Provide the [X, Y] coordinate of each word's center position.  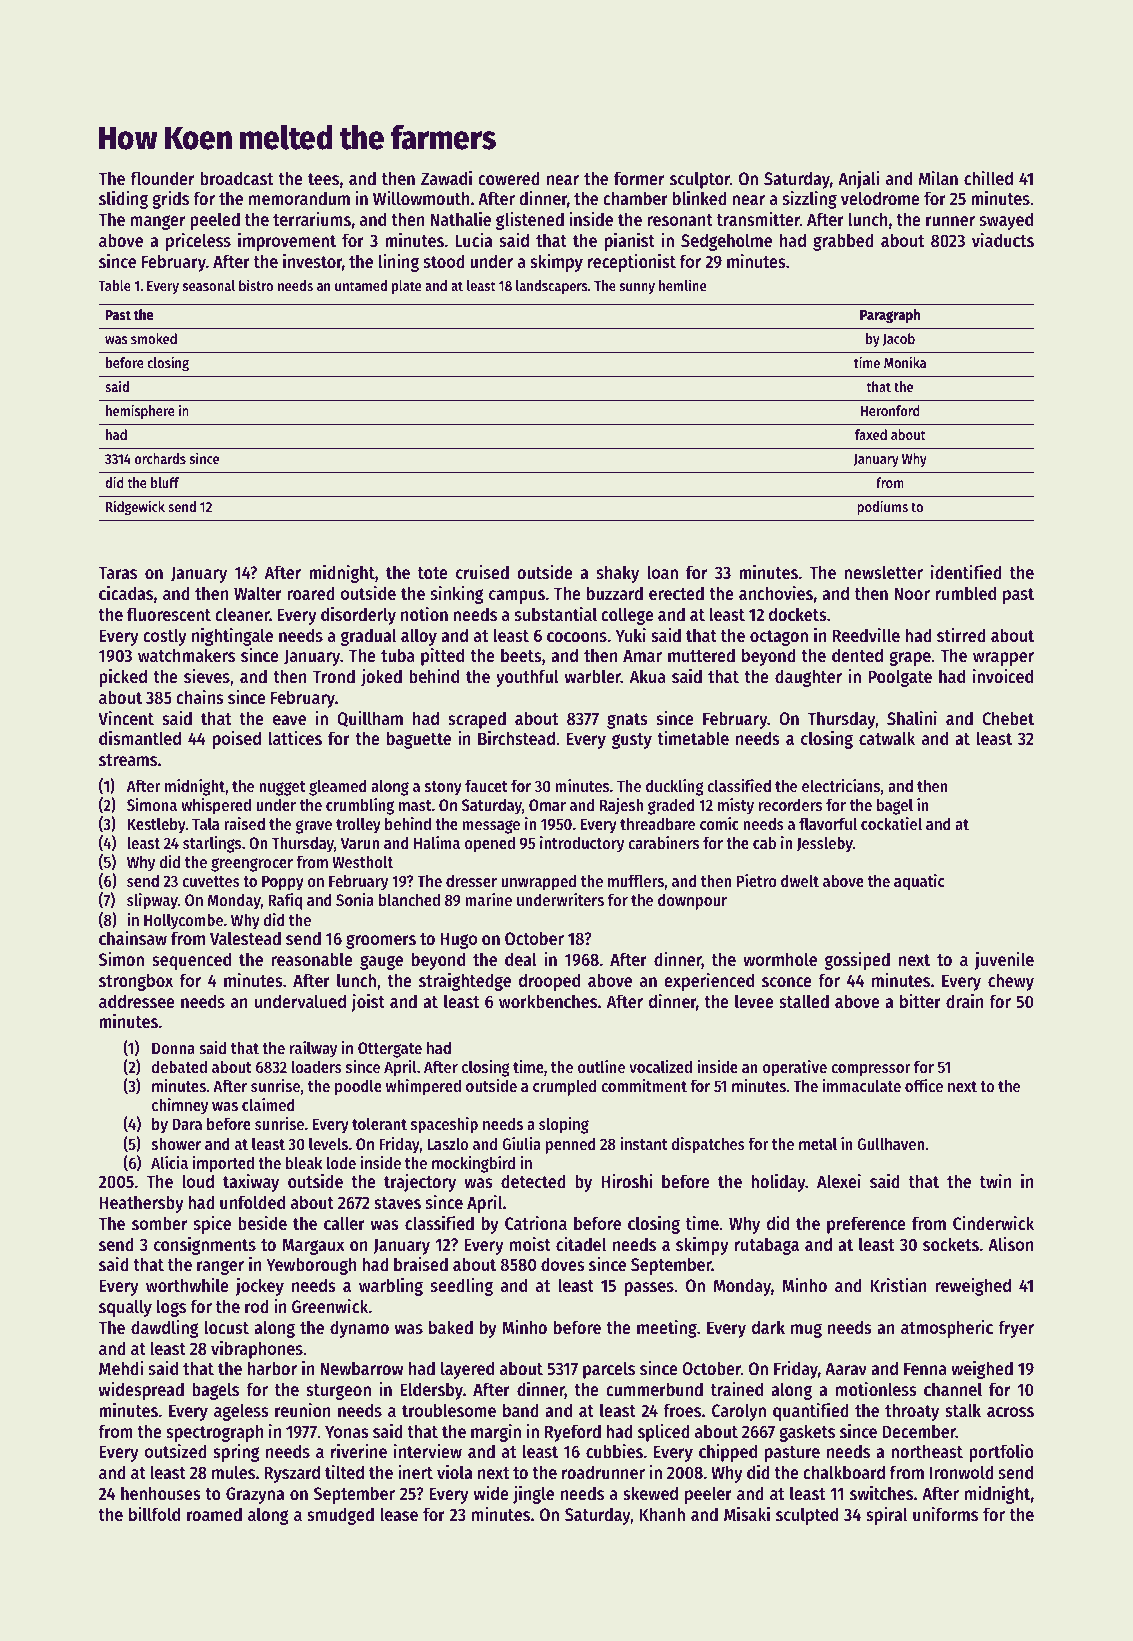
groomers [381, 941]
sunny [637, 288]
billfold [154, 1514]
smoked [154, 338]
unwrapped [538, 882]
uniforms [945, 1514]
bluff [165, 482]
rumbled [966, 593]
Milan [938, 178]
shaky [618, 574]
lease [399, 1514]
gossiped [857, 961]
